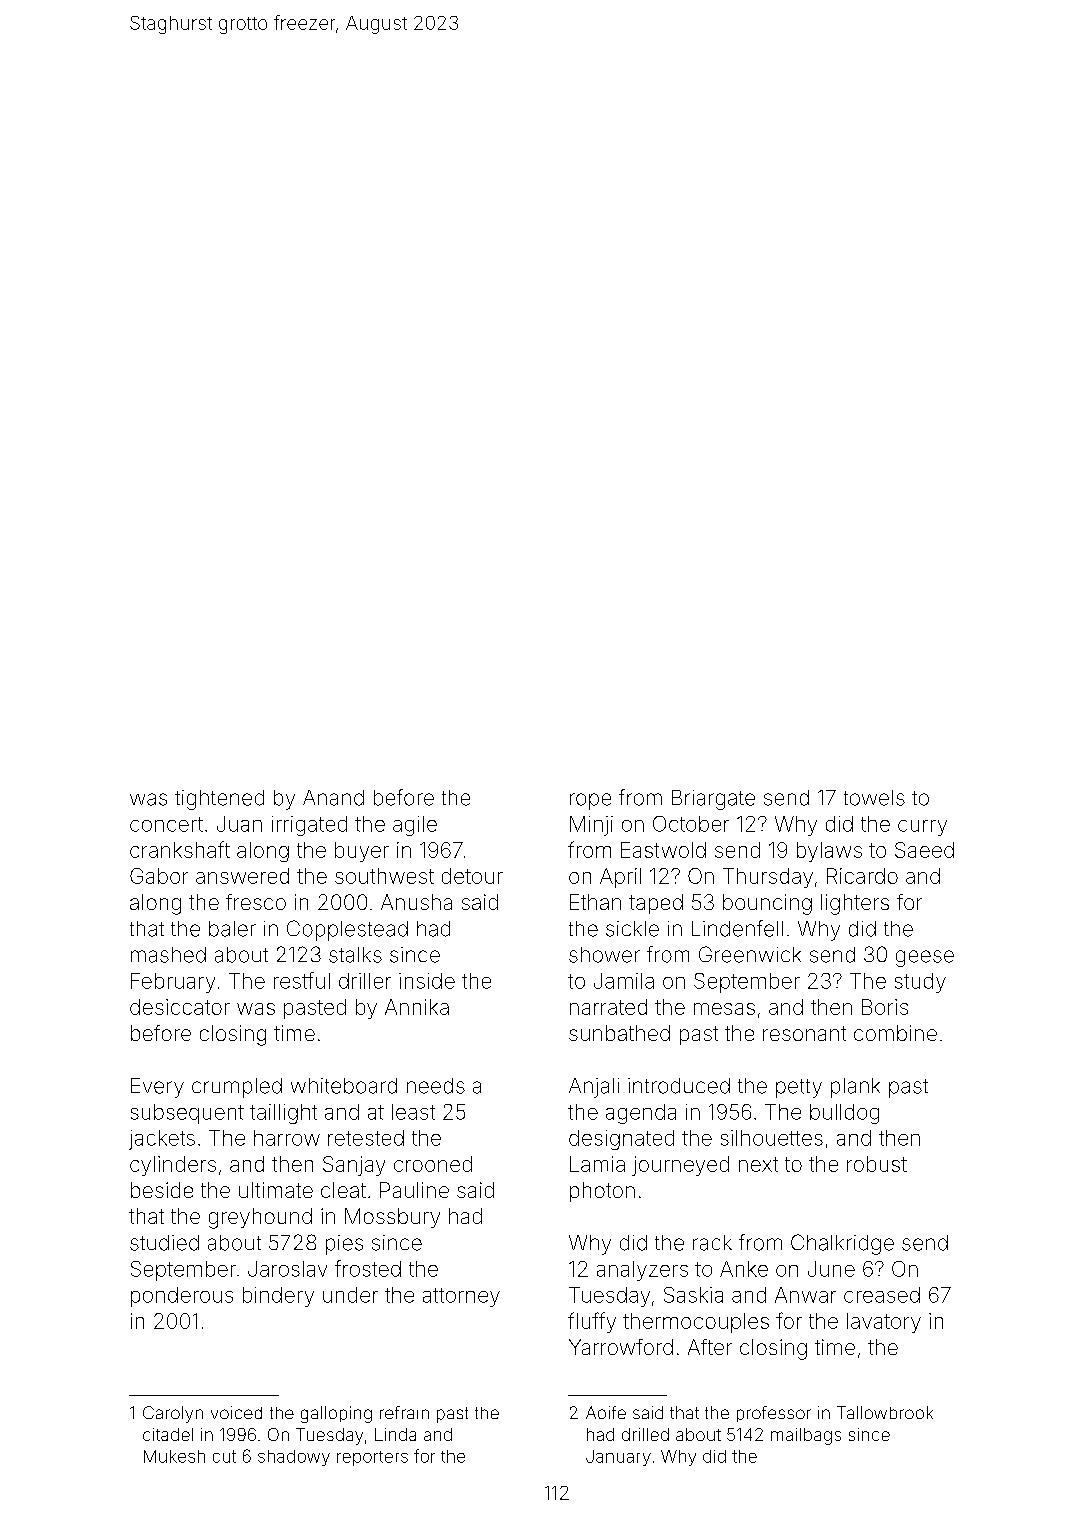 This page has width=1087, height=1537. What do you see at coordinates (922, 828) in the page?
I see `curry` at bounding box center [922, 828].
